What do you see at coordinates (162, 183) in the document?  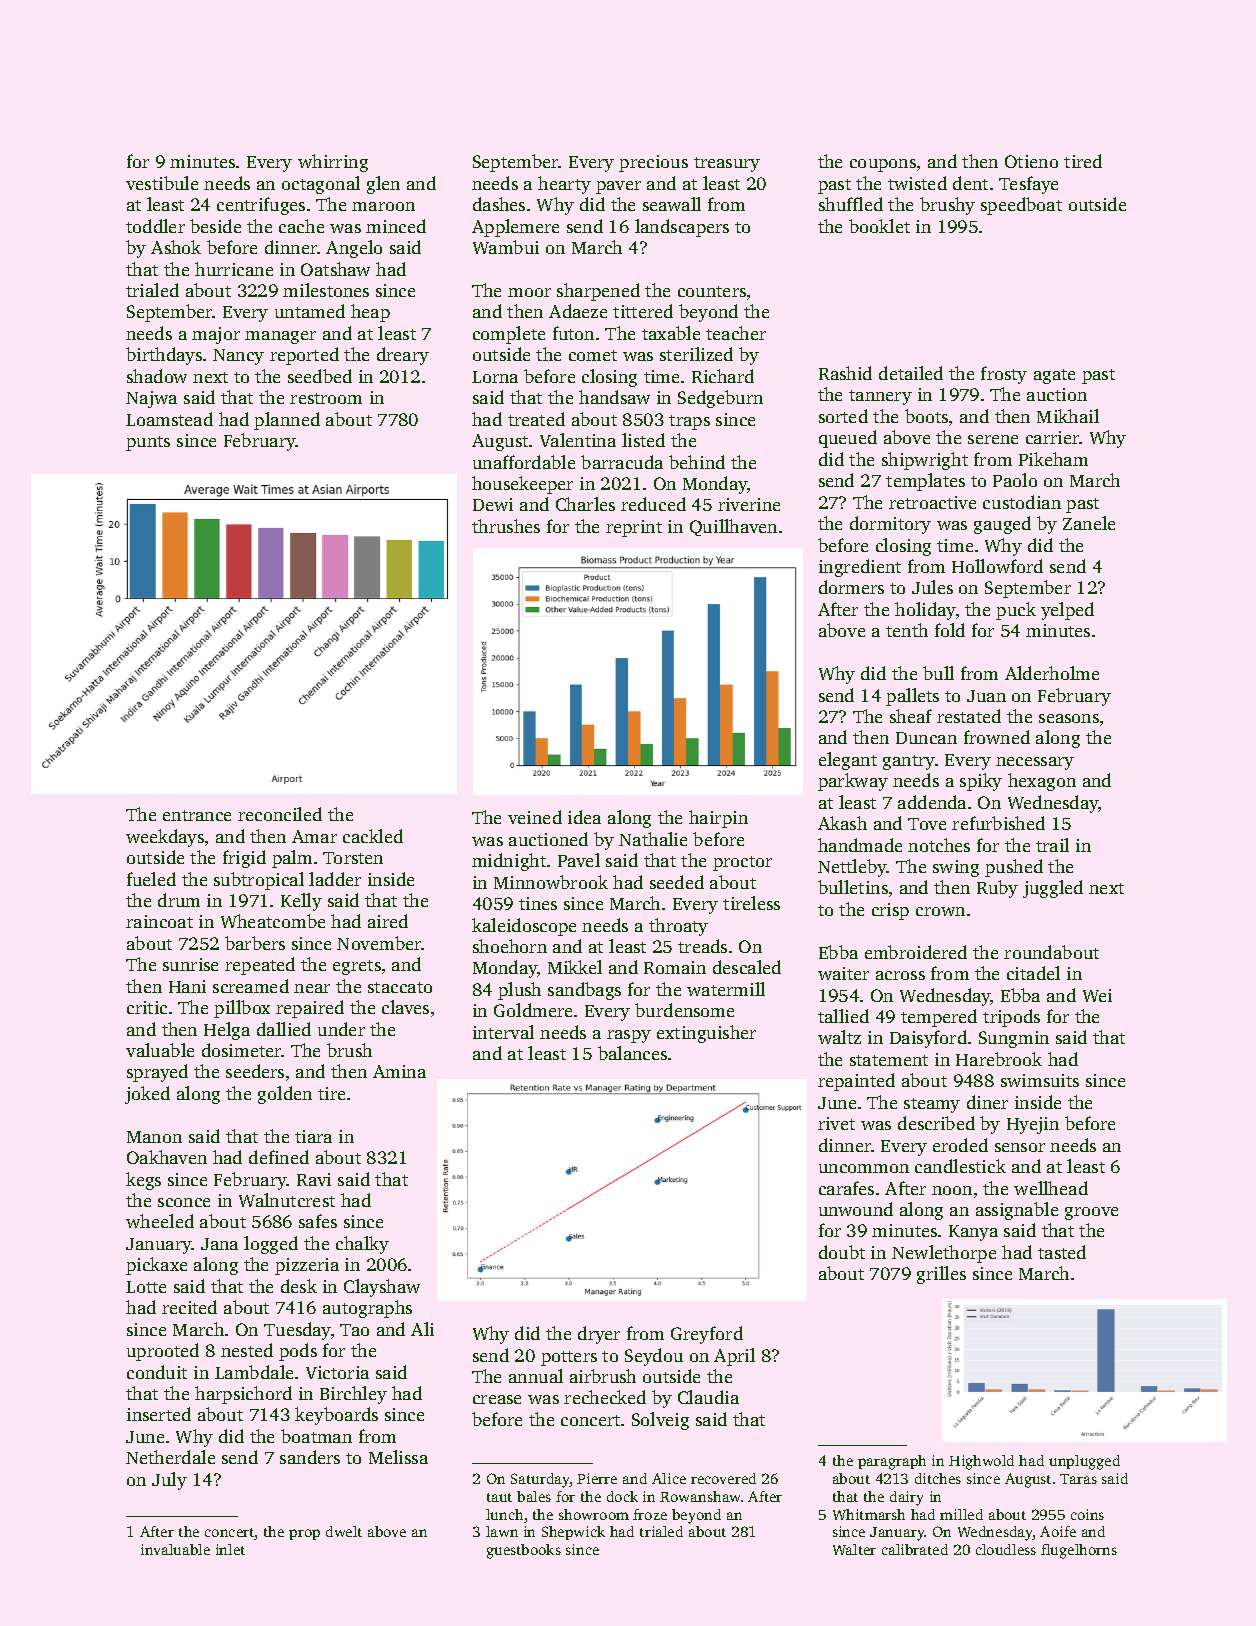 I see `vestibule` at bounding box center [162, 183].
